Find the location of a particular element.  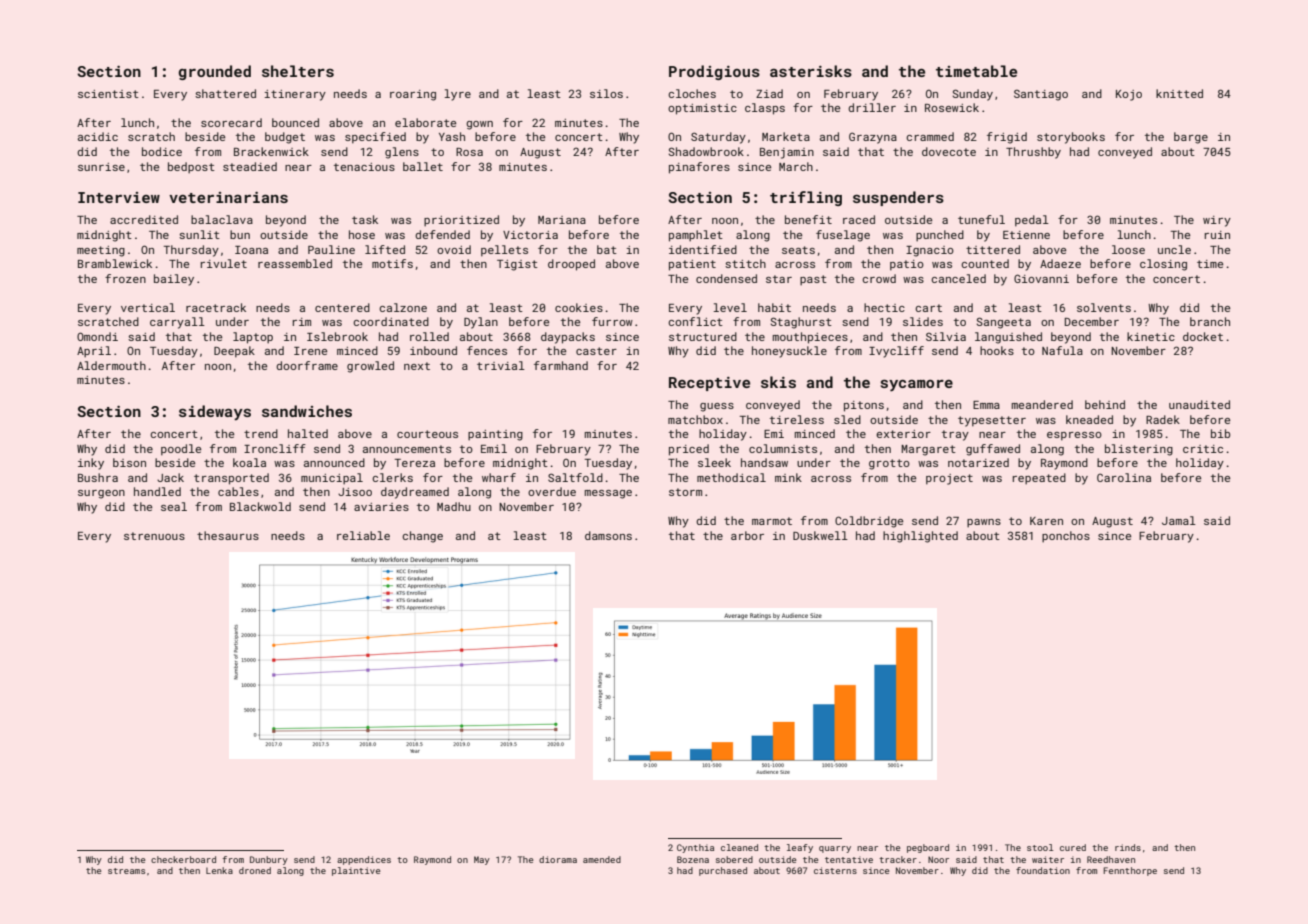

calzone is located at coordinates (403, 307).
